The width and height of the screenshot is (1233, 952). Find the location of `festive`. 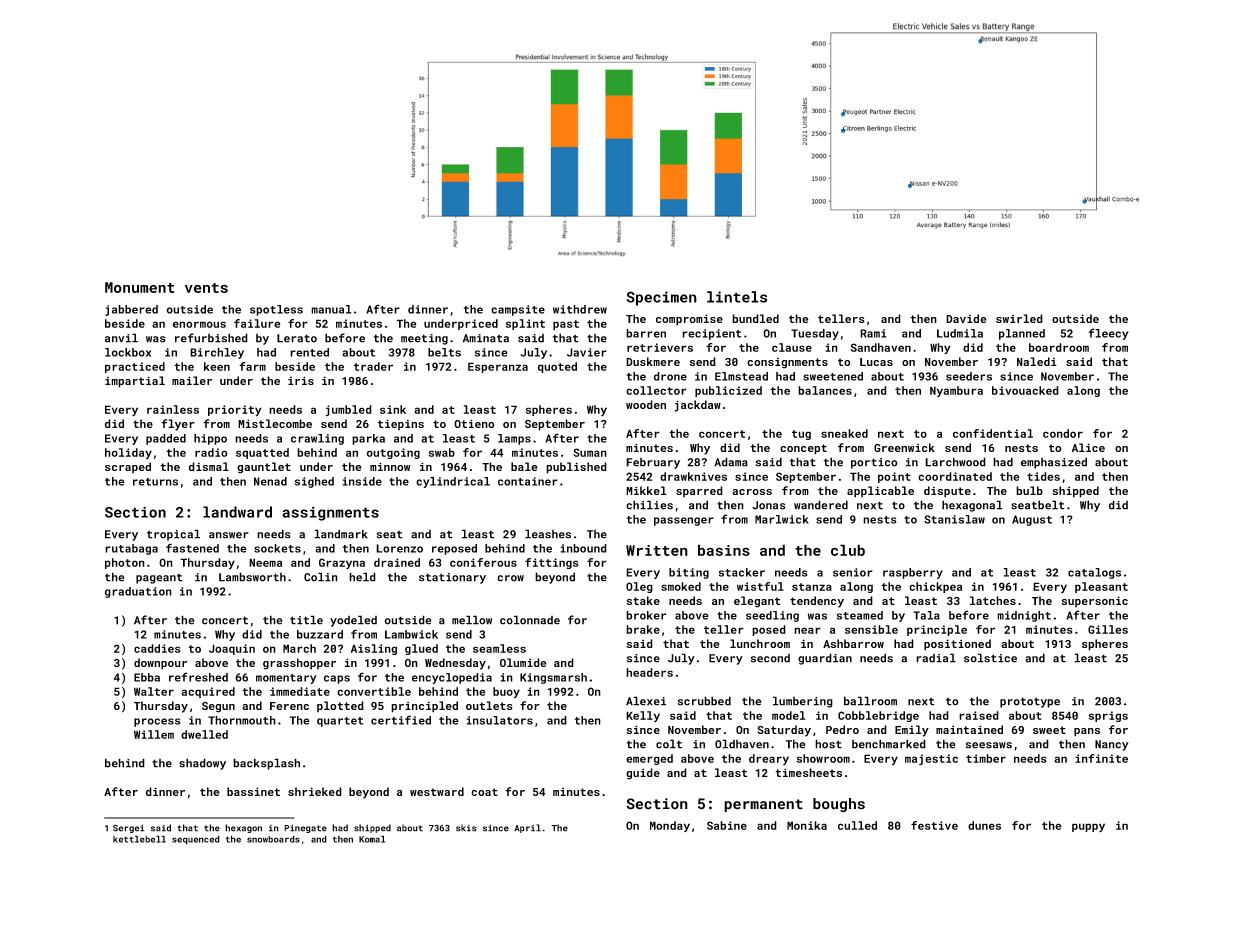

festive is located at coordinates (934, 825).
